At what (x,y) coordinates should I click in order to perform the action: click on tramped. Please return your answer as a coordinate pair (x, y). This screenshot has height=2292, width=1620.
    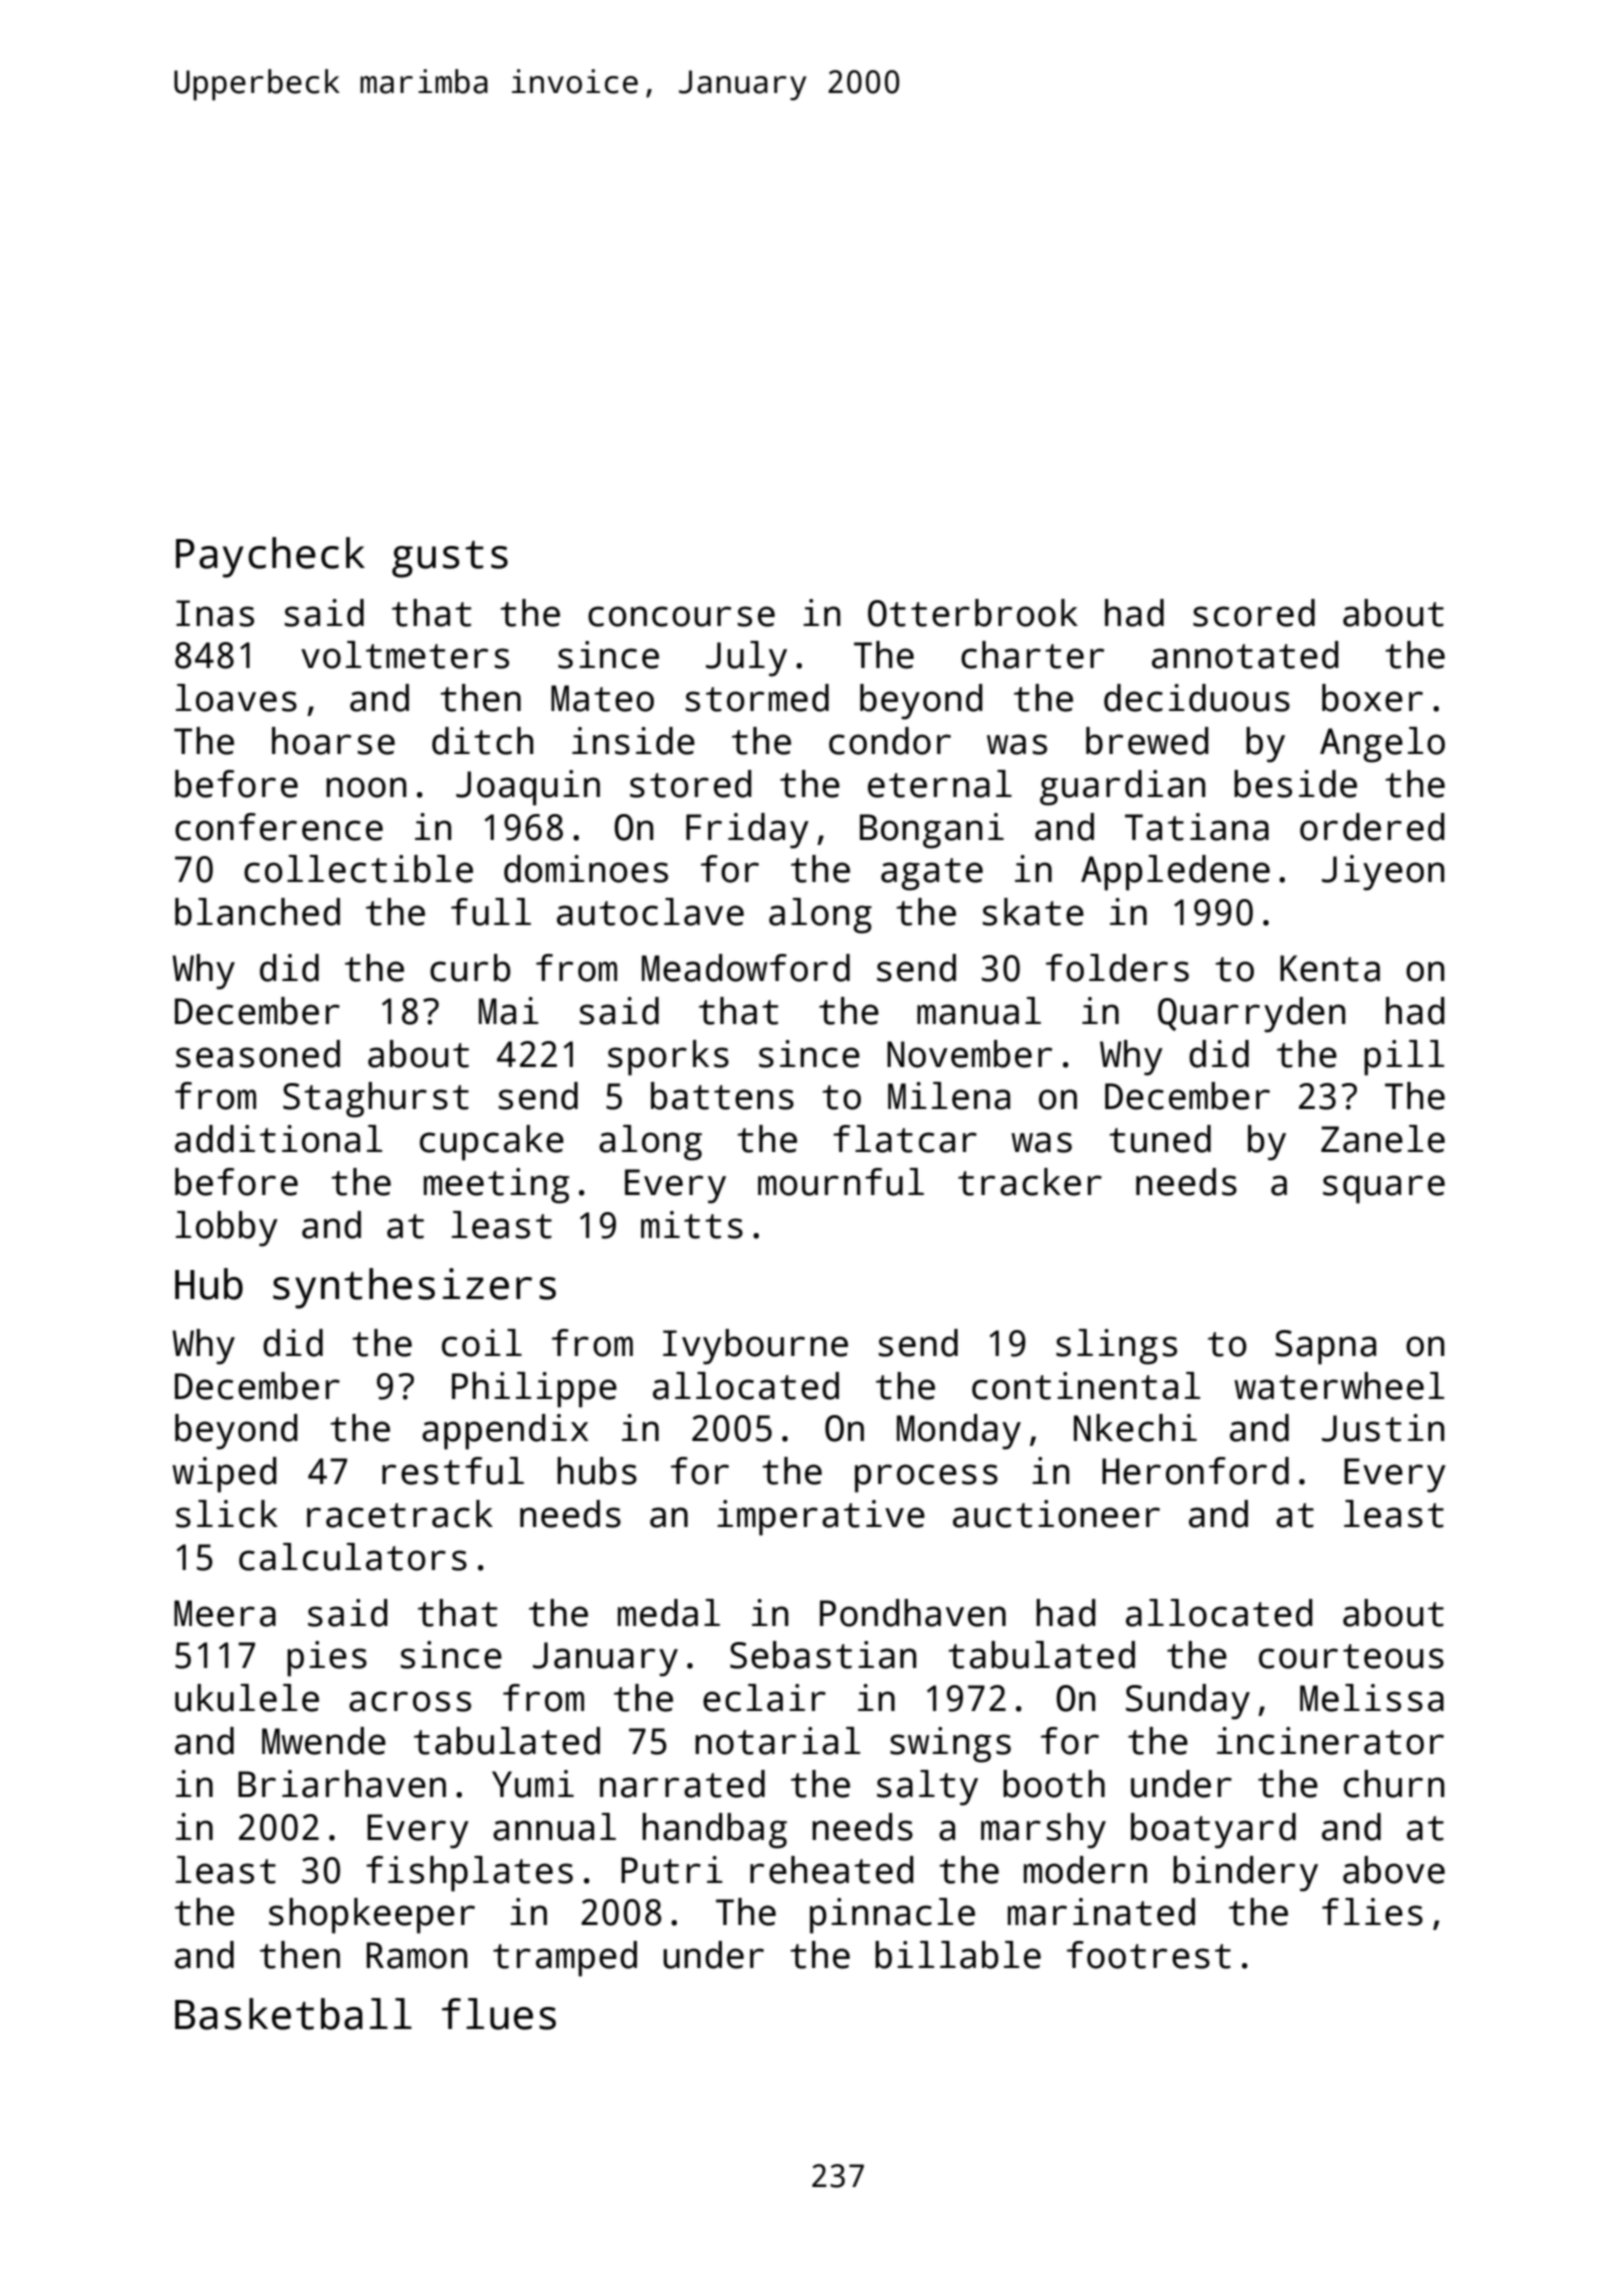
    Looking at the image, I should click on (565, 1959).
